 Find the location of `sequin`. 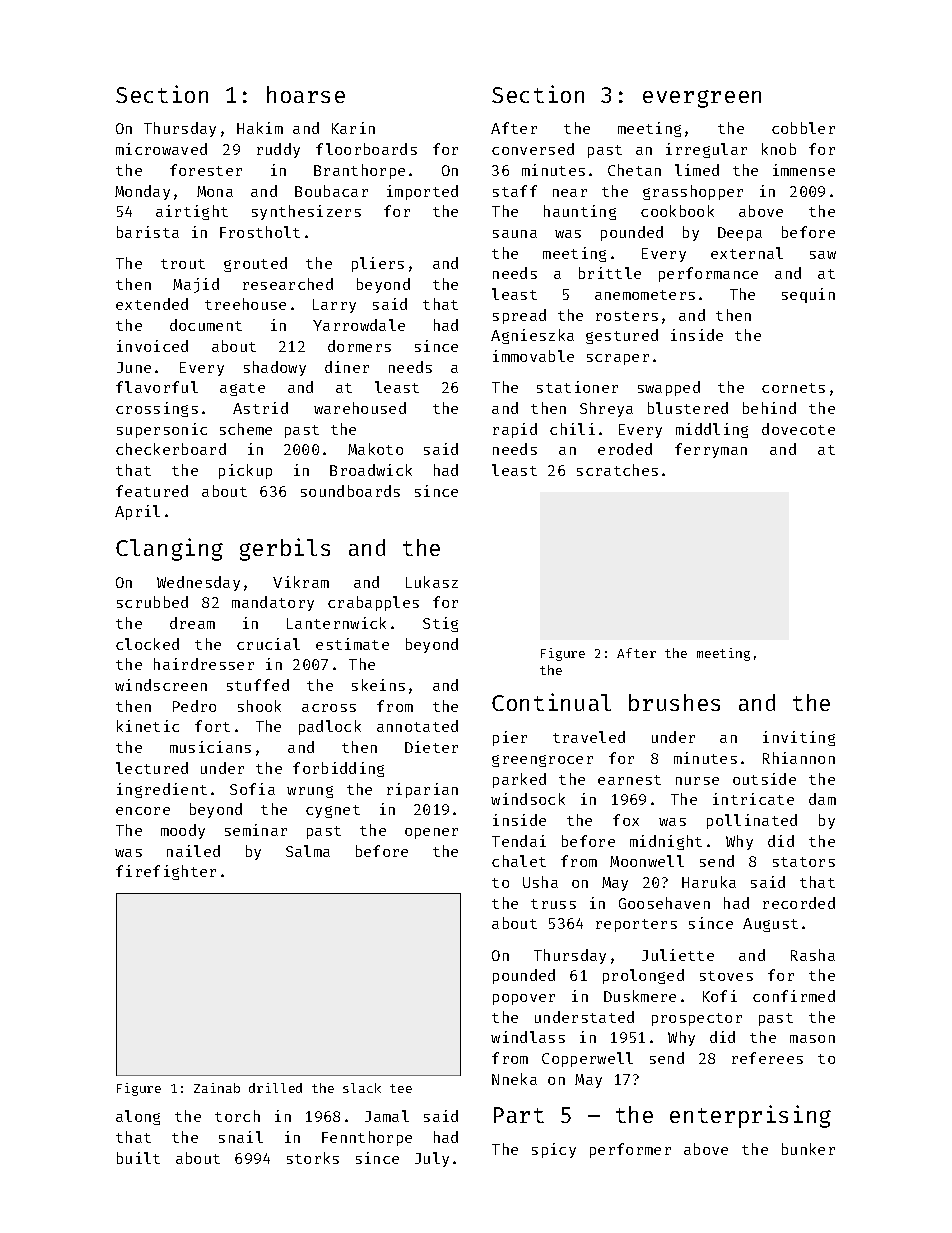

sequin is located at coordinates (808, 295).
